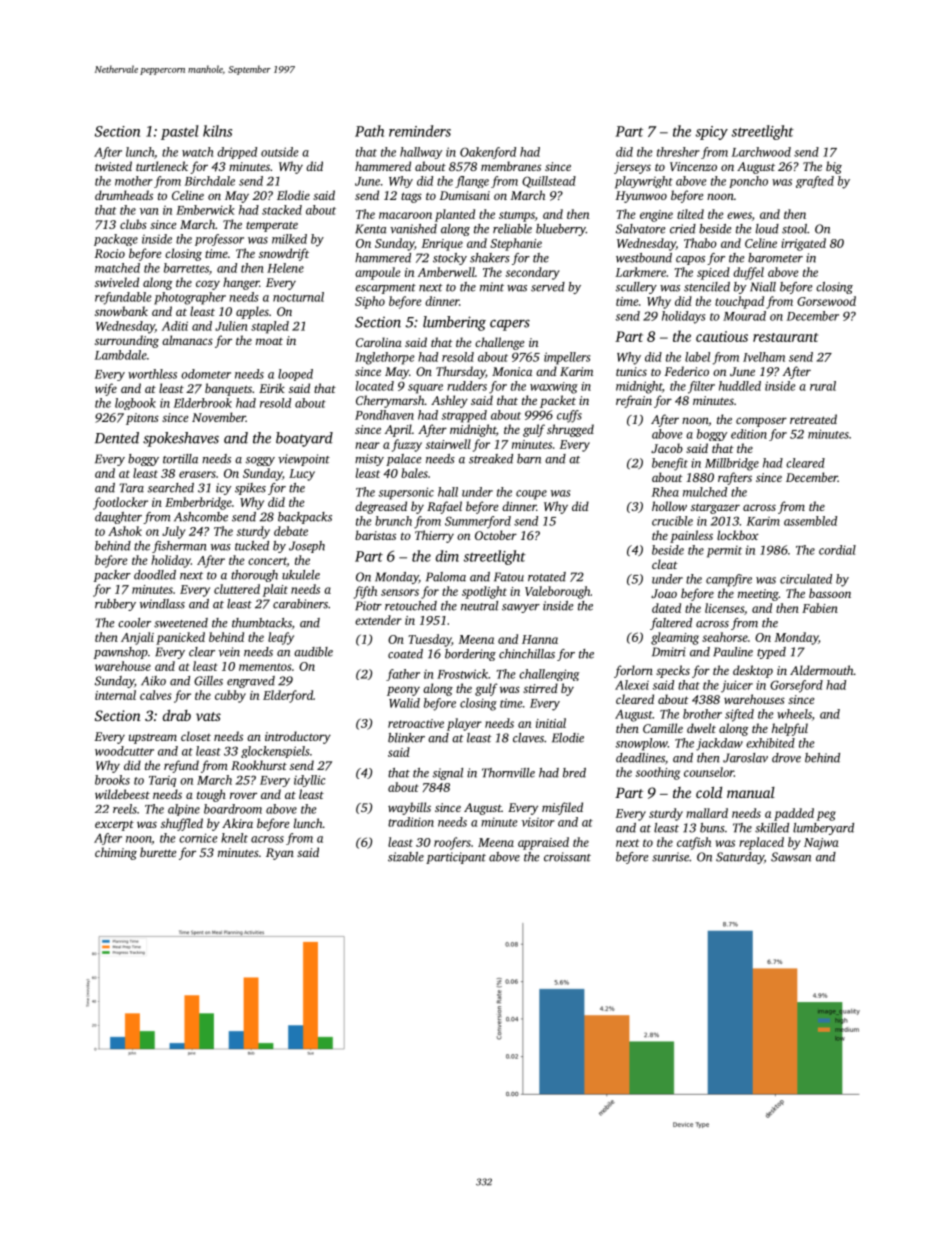  What do you see at coordinates (117, 282) in the page?
I see `swiveled` at bounding box center [117, 282].
